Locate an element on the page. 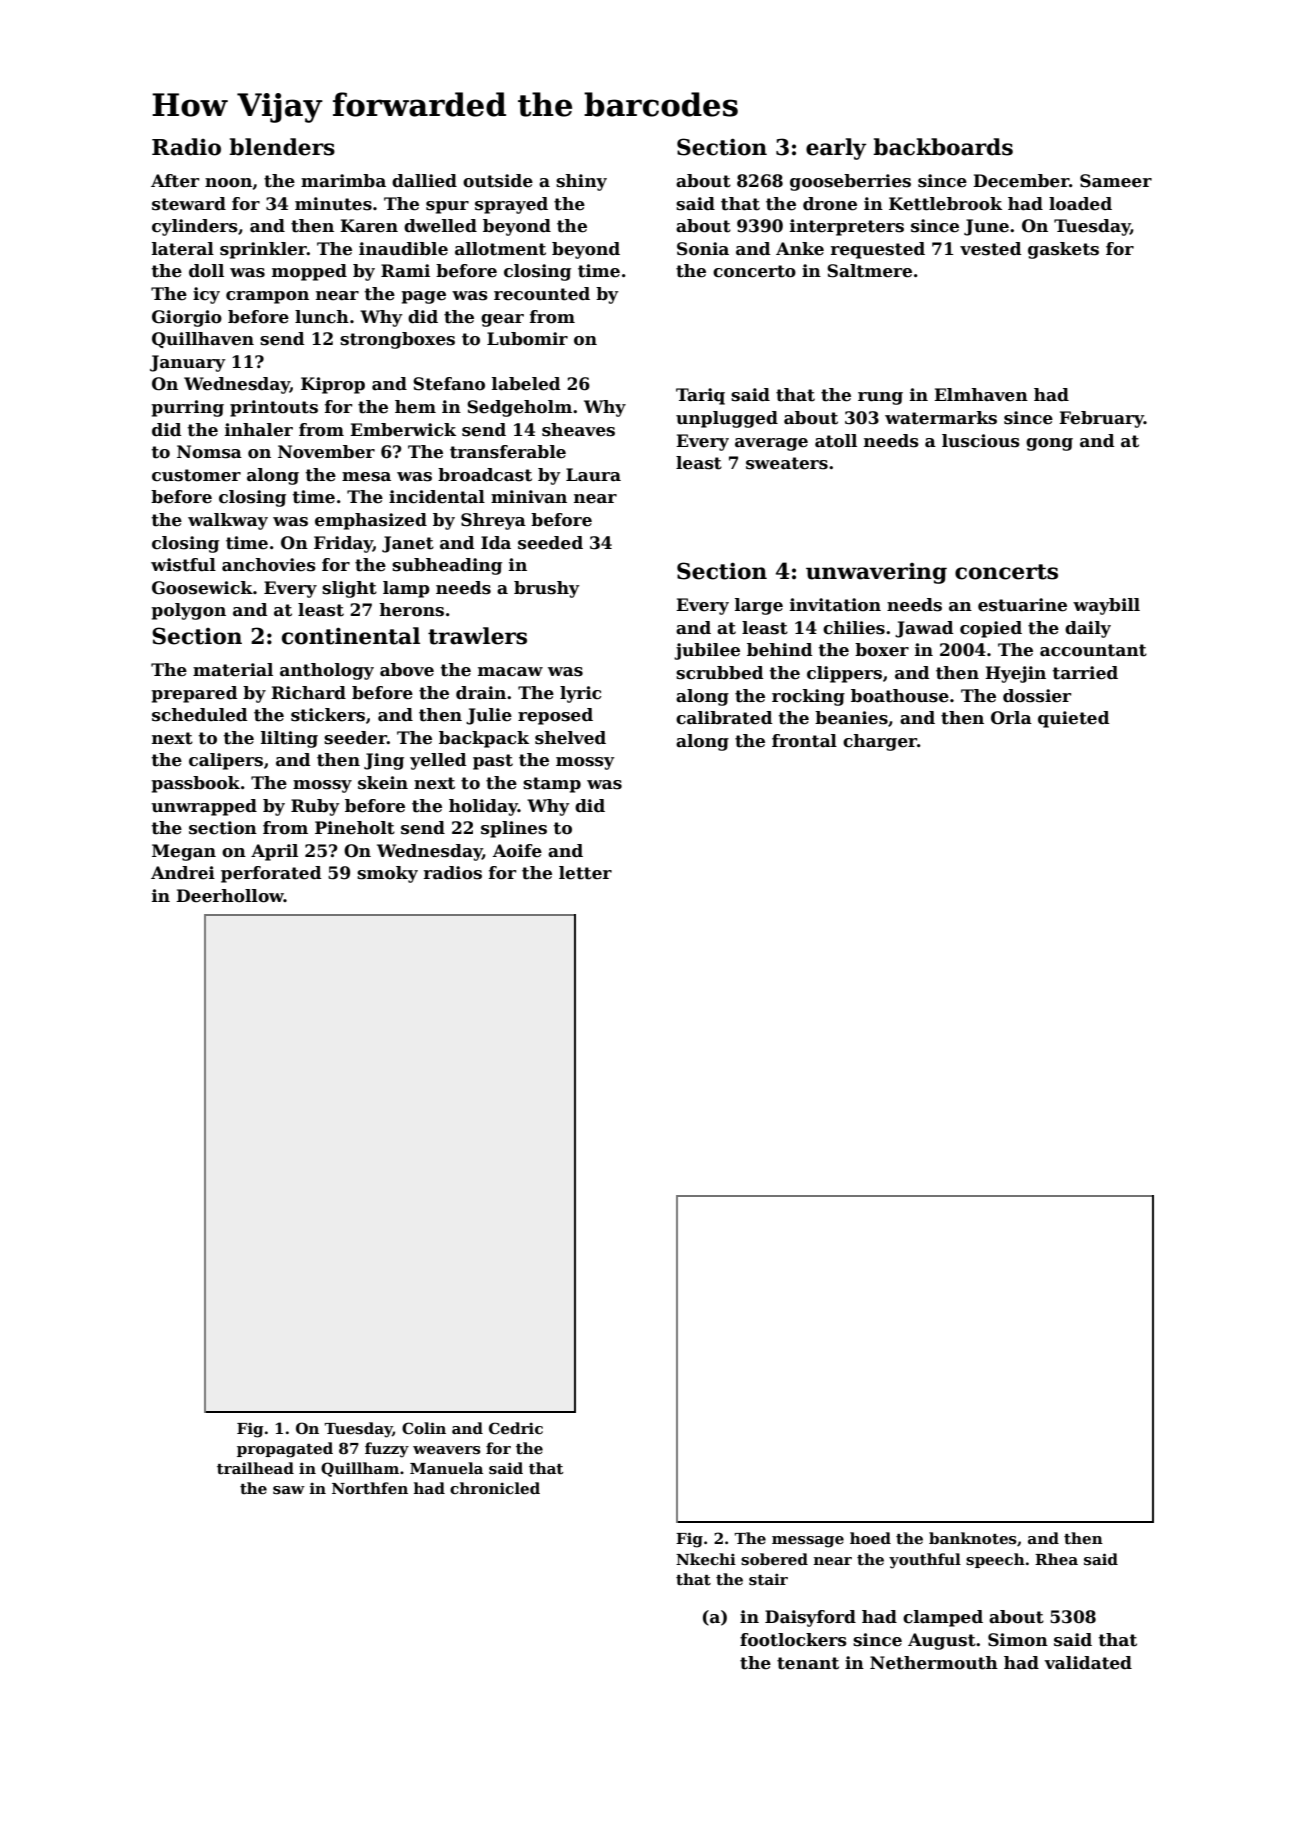 This document has height=1846, width=1305. rung is located at coordinates (880, 398).
